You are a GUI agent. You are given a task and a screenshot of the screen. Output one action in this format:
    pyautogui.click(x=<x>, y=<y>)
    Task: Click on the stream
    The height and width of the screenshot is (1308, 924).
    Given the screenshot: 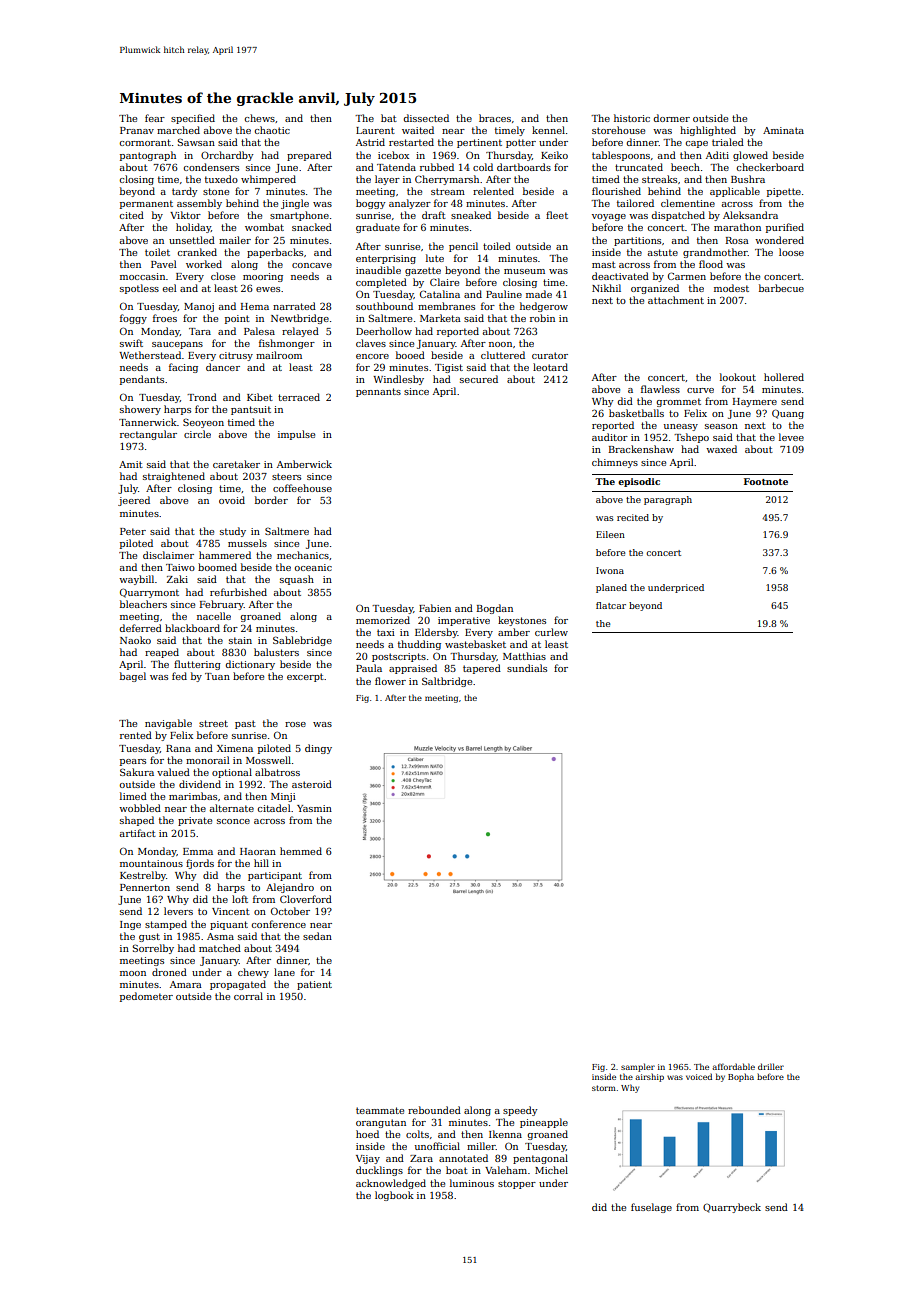 What is the action you would take?
    pyautogui.click(x=448, y=191)
